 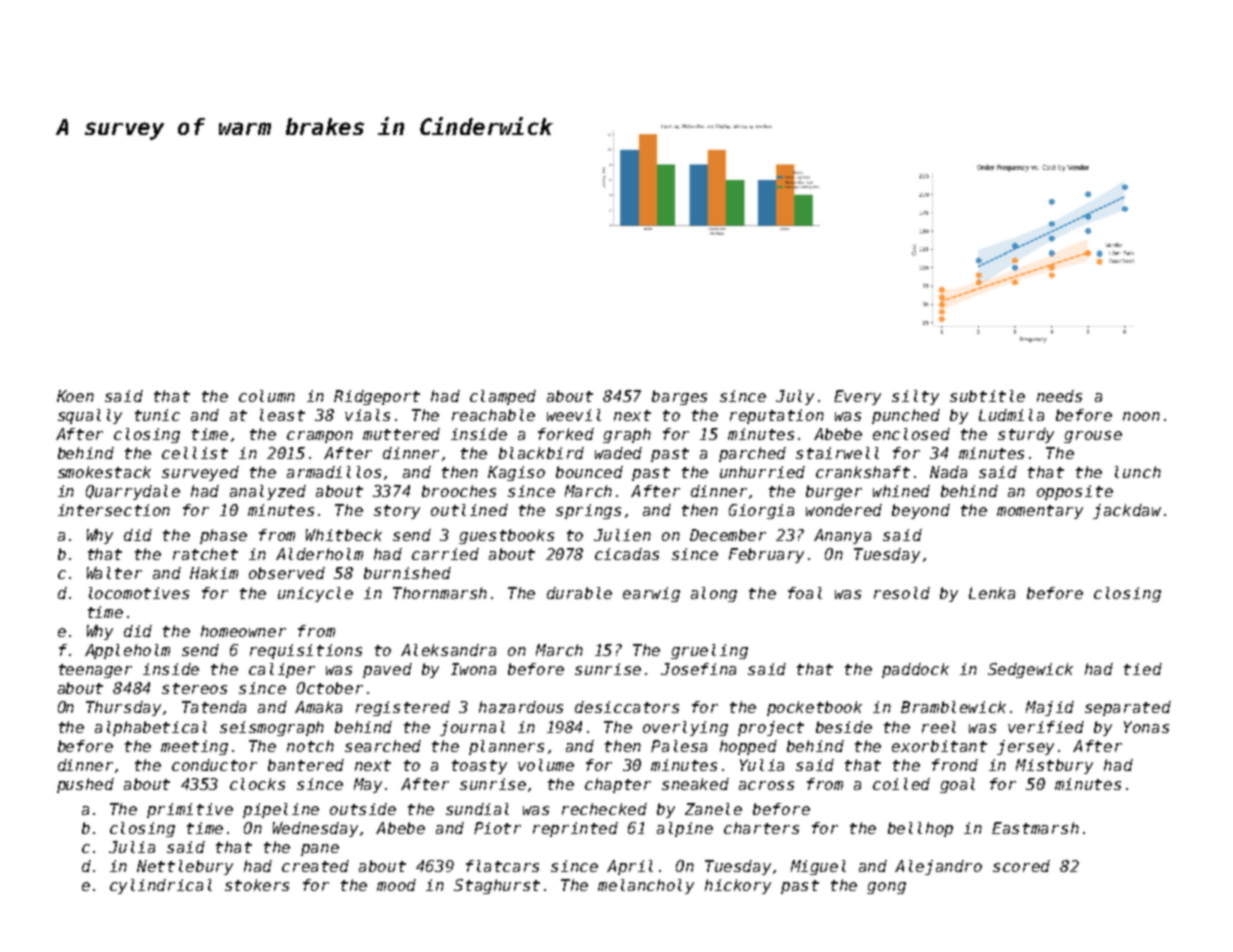 What do you see at coordinates (646, 886) in the screenshot?
I see `melancholy` at bounding box center [646, 886].
